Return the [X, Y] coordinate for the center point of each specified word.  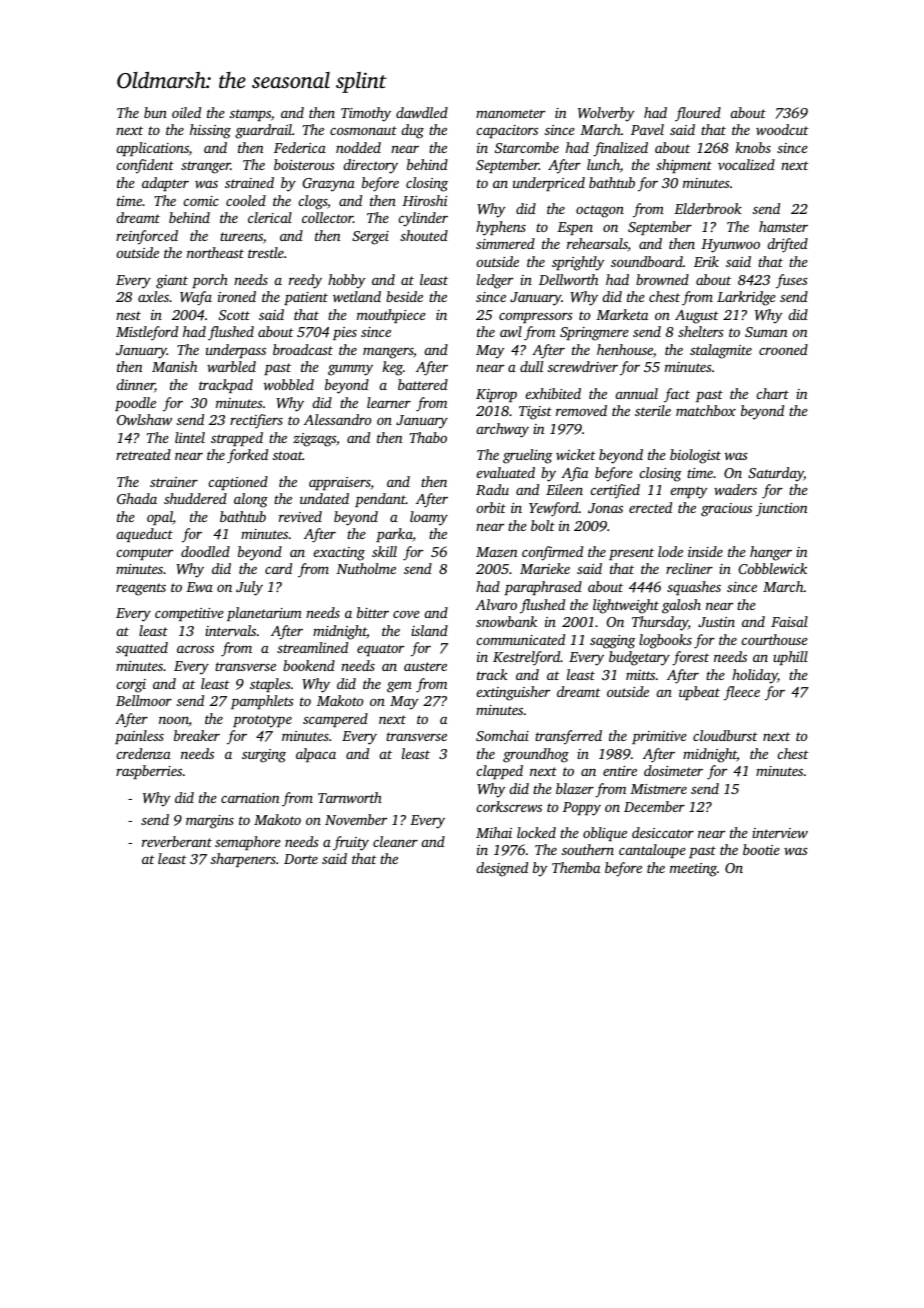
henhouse [625, 349]
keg [393, 368]
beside [404, 296]
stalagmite [721, 351]
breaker [197, 735]
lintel [190, 437]
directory [370, 166]
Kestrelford [527, 658]
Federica [300, 147]
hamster [783, 226]
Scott [234, 315]
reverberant [177, 841]
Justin [716, 622]
